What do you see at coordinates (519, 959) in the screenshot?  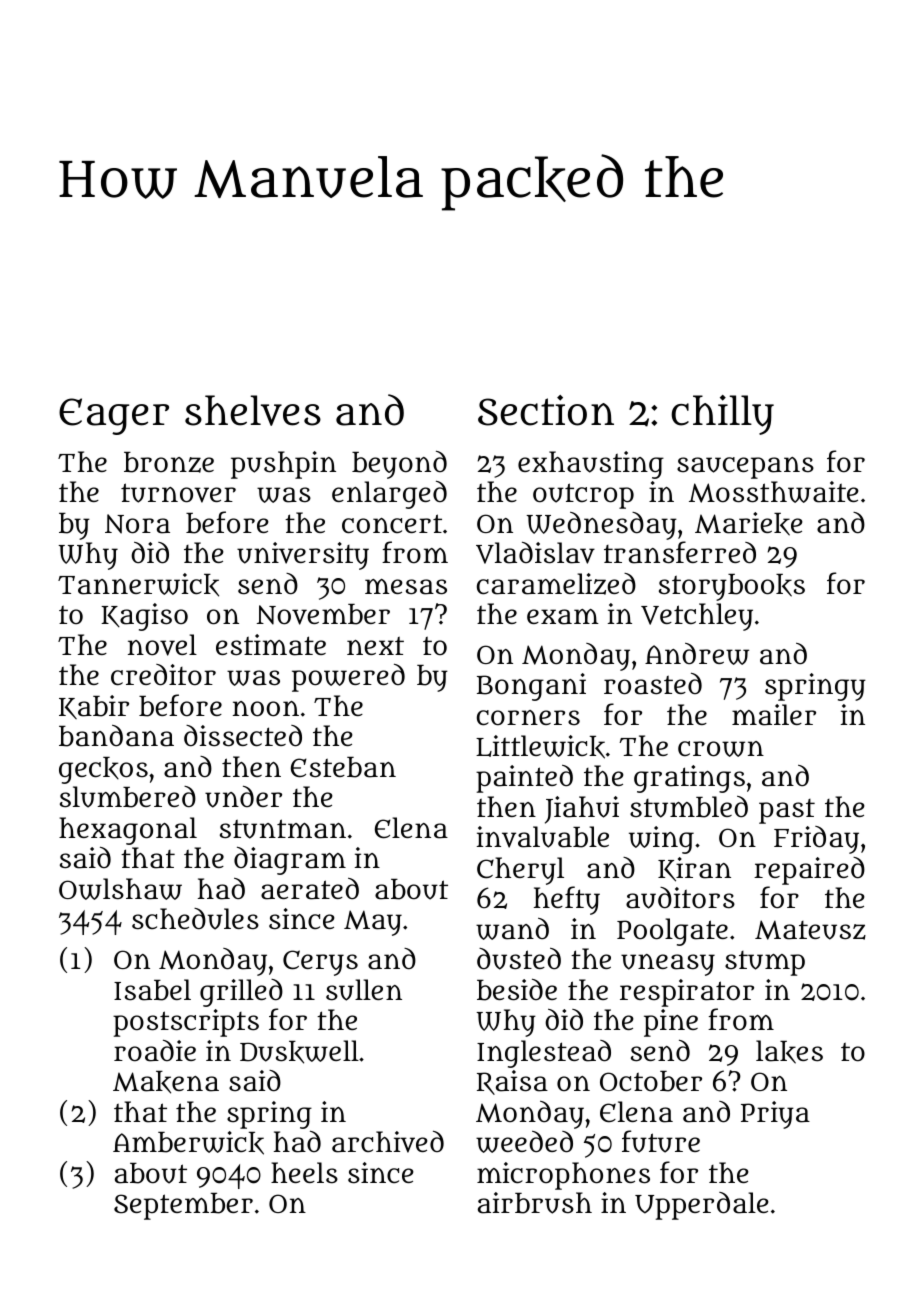 I see `dusted` at bounding box center [519, 959].
